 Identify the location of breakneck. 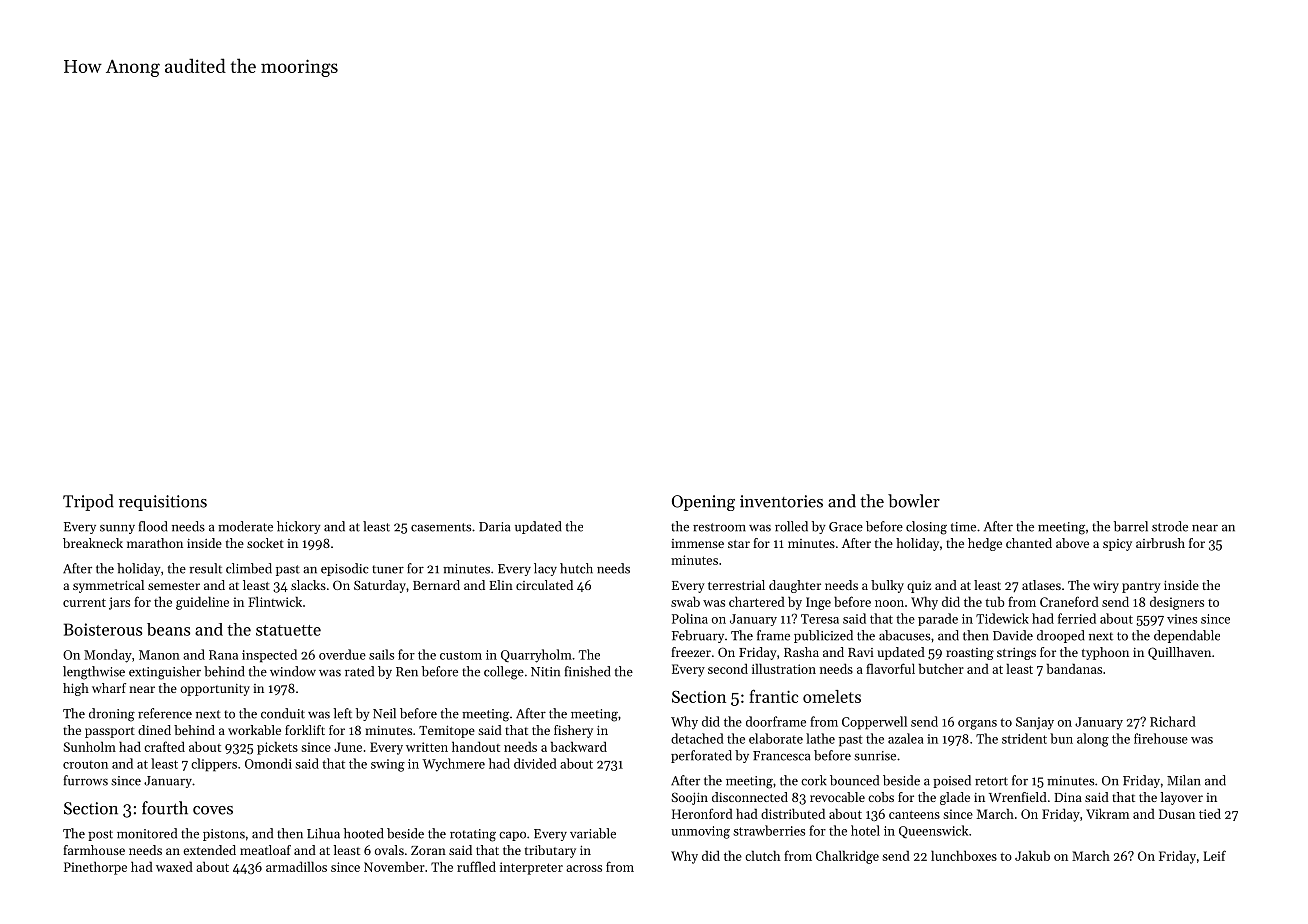
(93, 543).
